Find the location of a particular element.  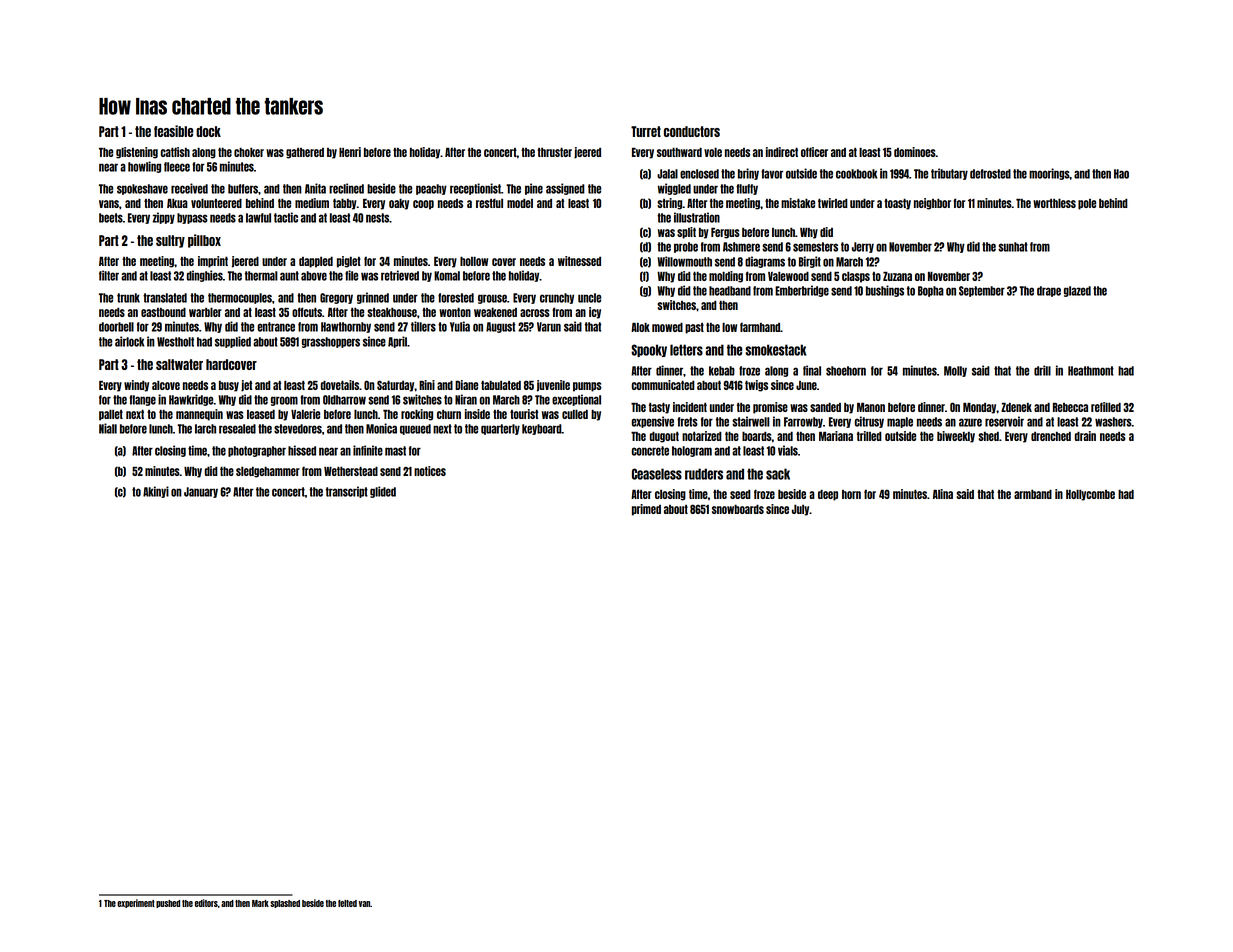

expensive is located at coordinates (653, 422).
